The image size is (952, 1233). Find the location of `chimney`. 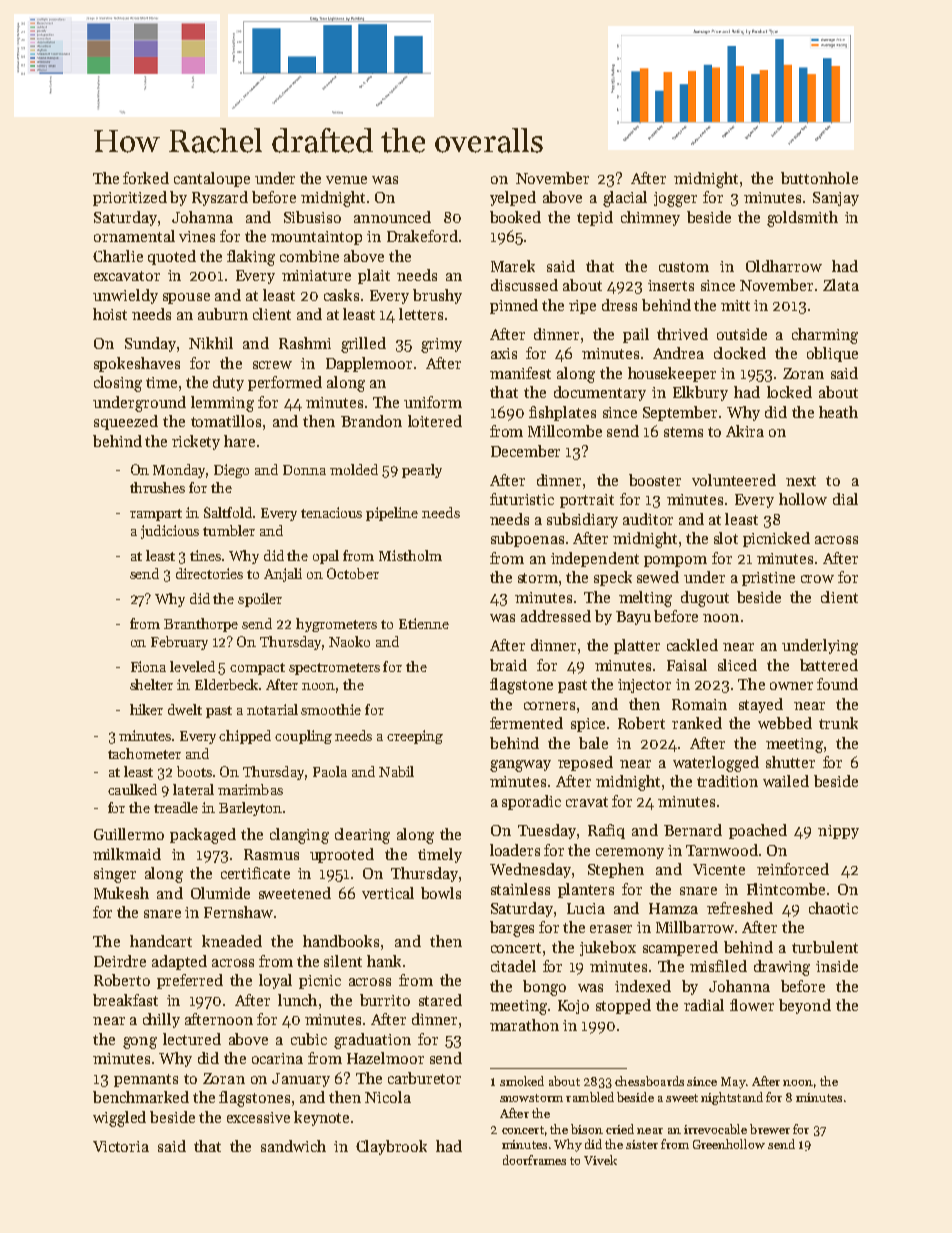

chimney is located at coordinates (650, 218).
